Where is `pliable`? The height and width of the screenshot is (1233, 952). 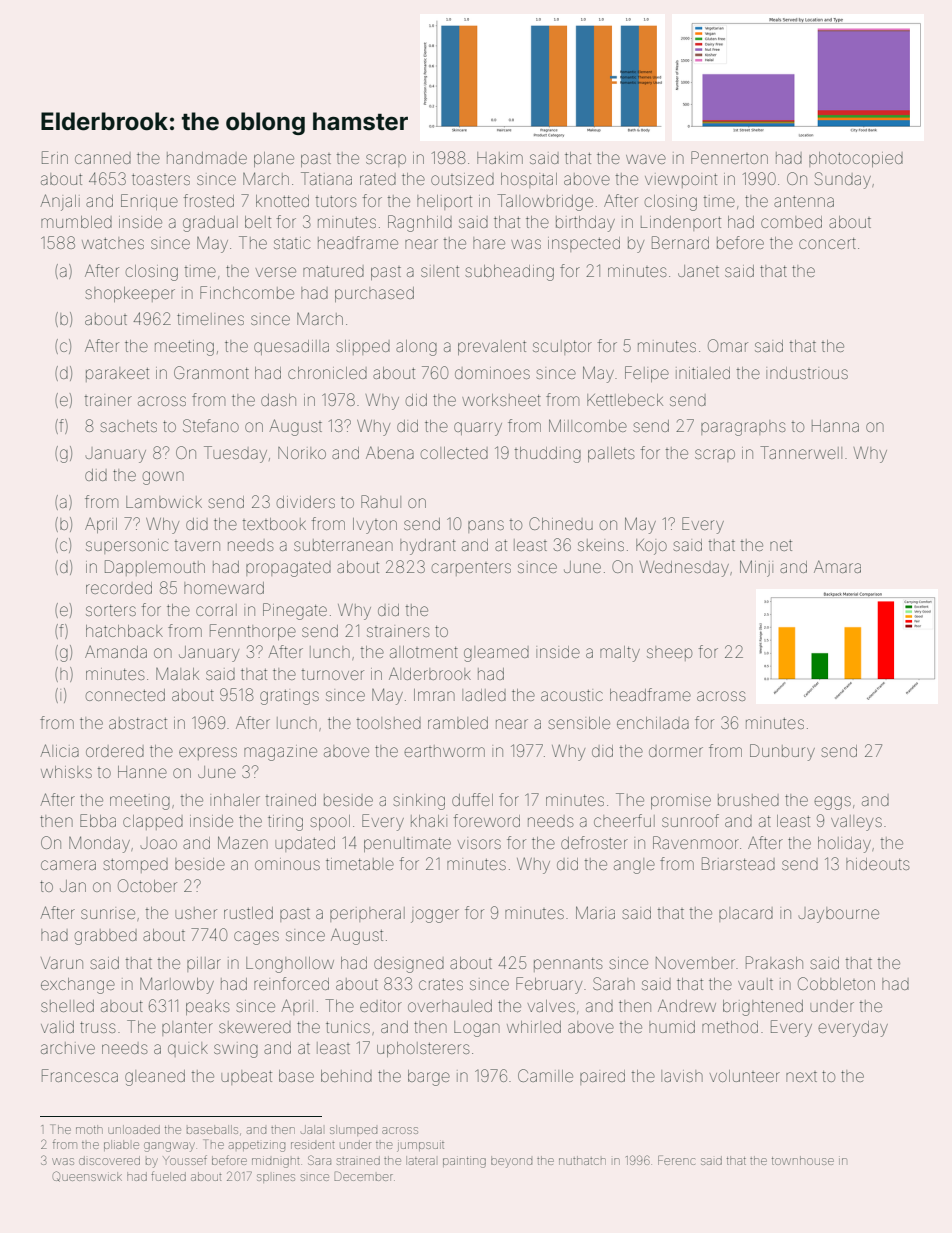
pliable is located at coordinates (121, 1145).
